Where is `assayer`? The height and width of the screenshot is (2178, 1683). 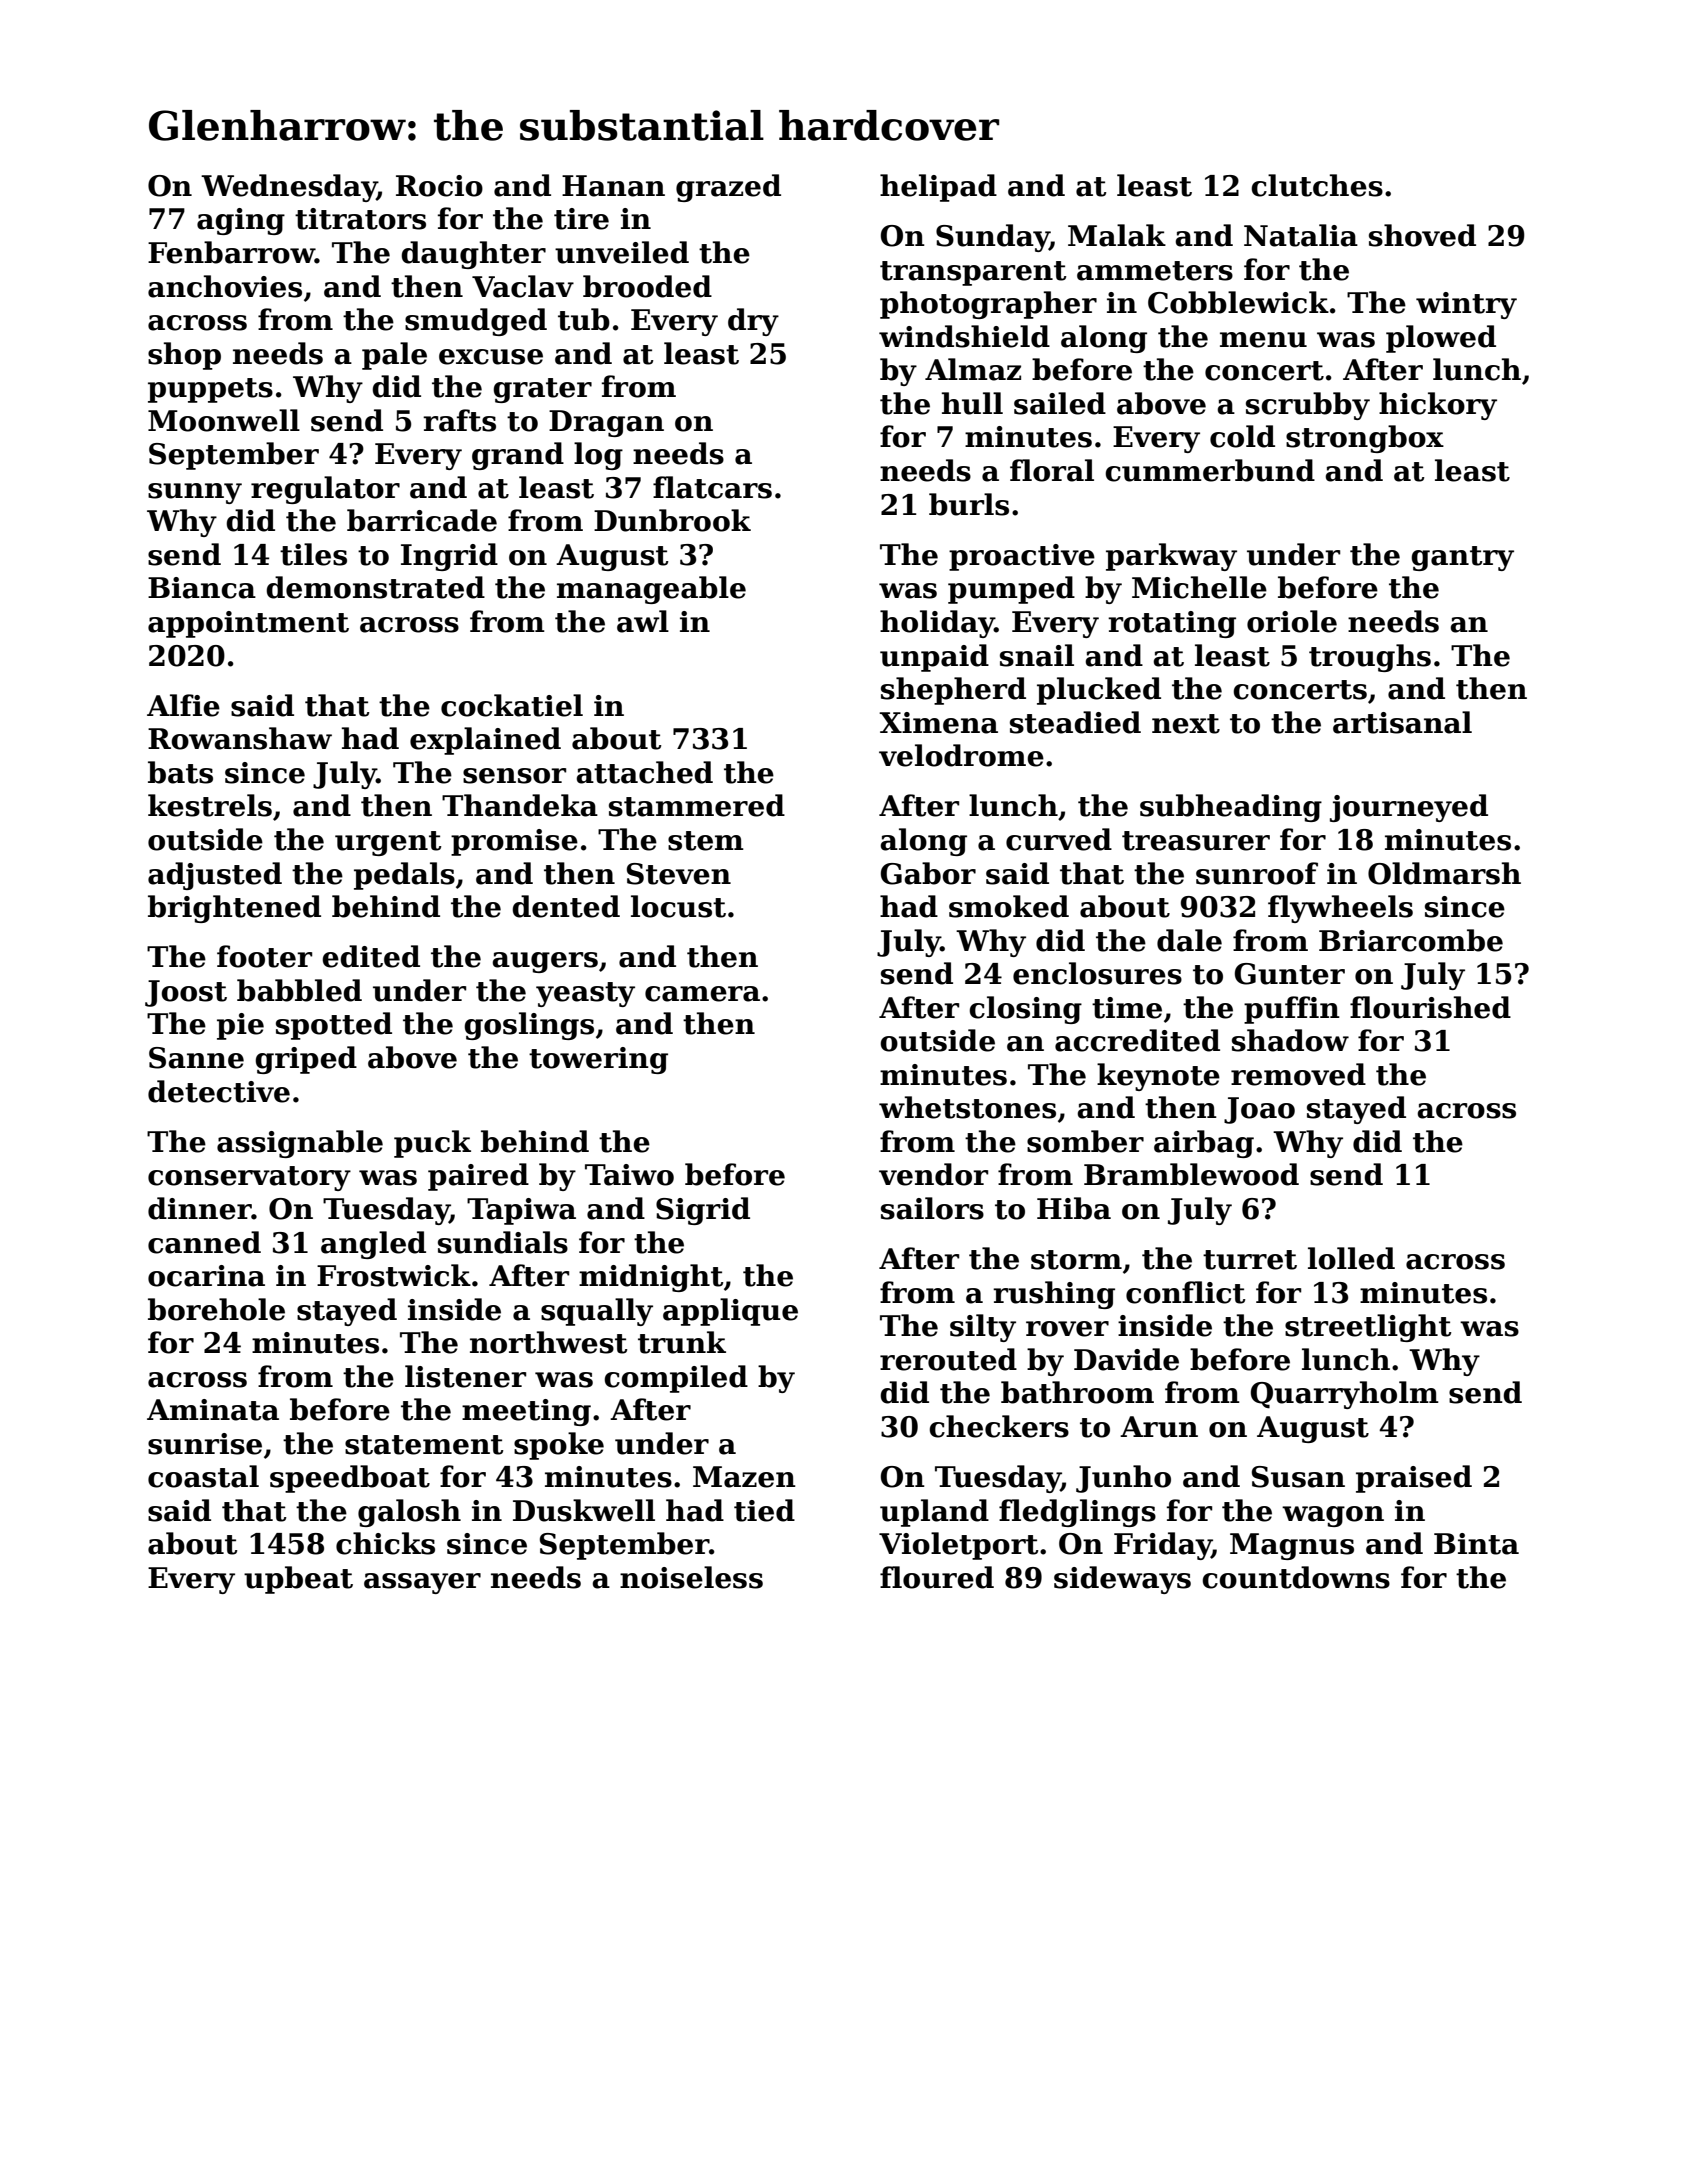 assayer is located at coordinates (422, 1583).
